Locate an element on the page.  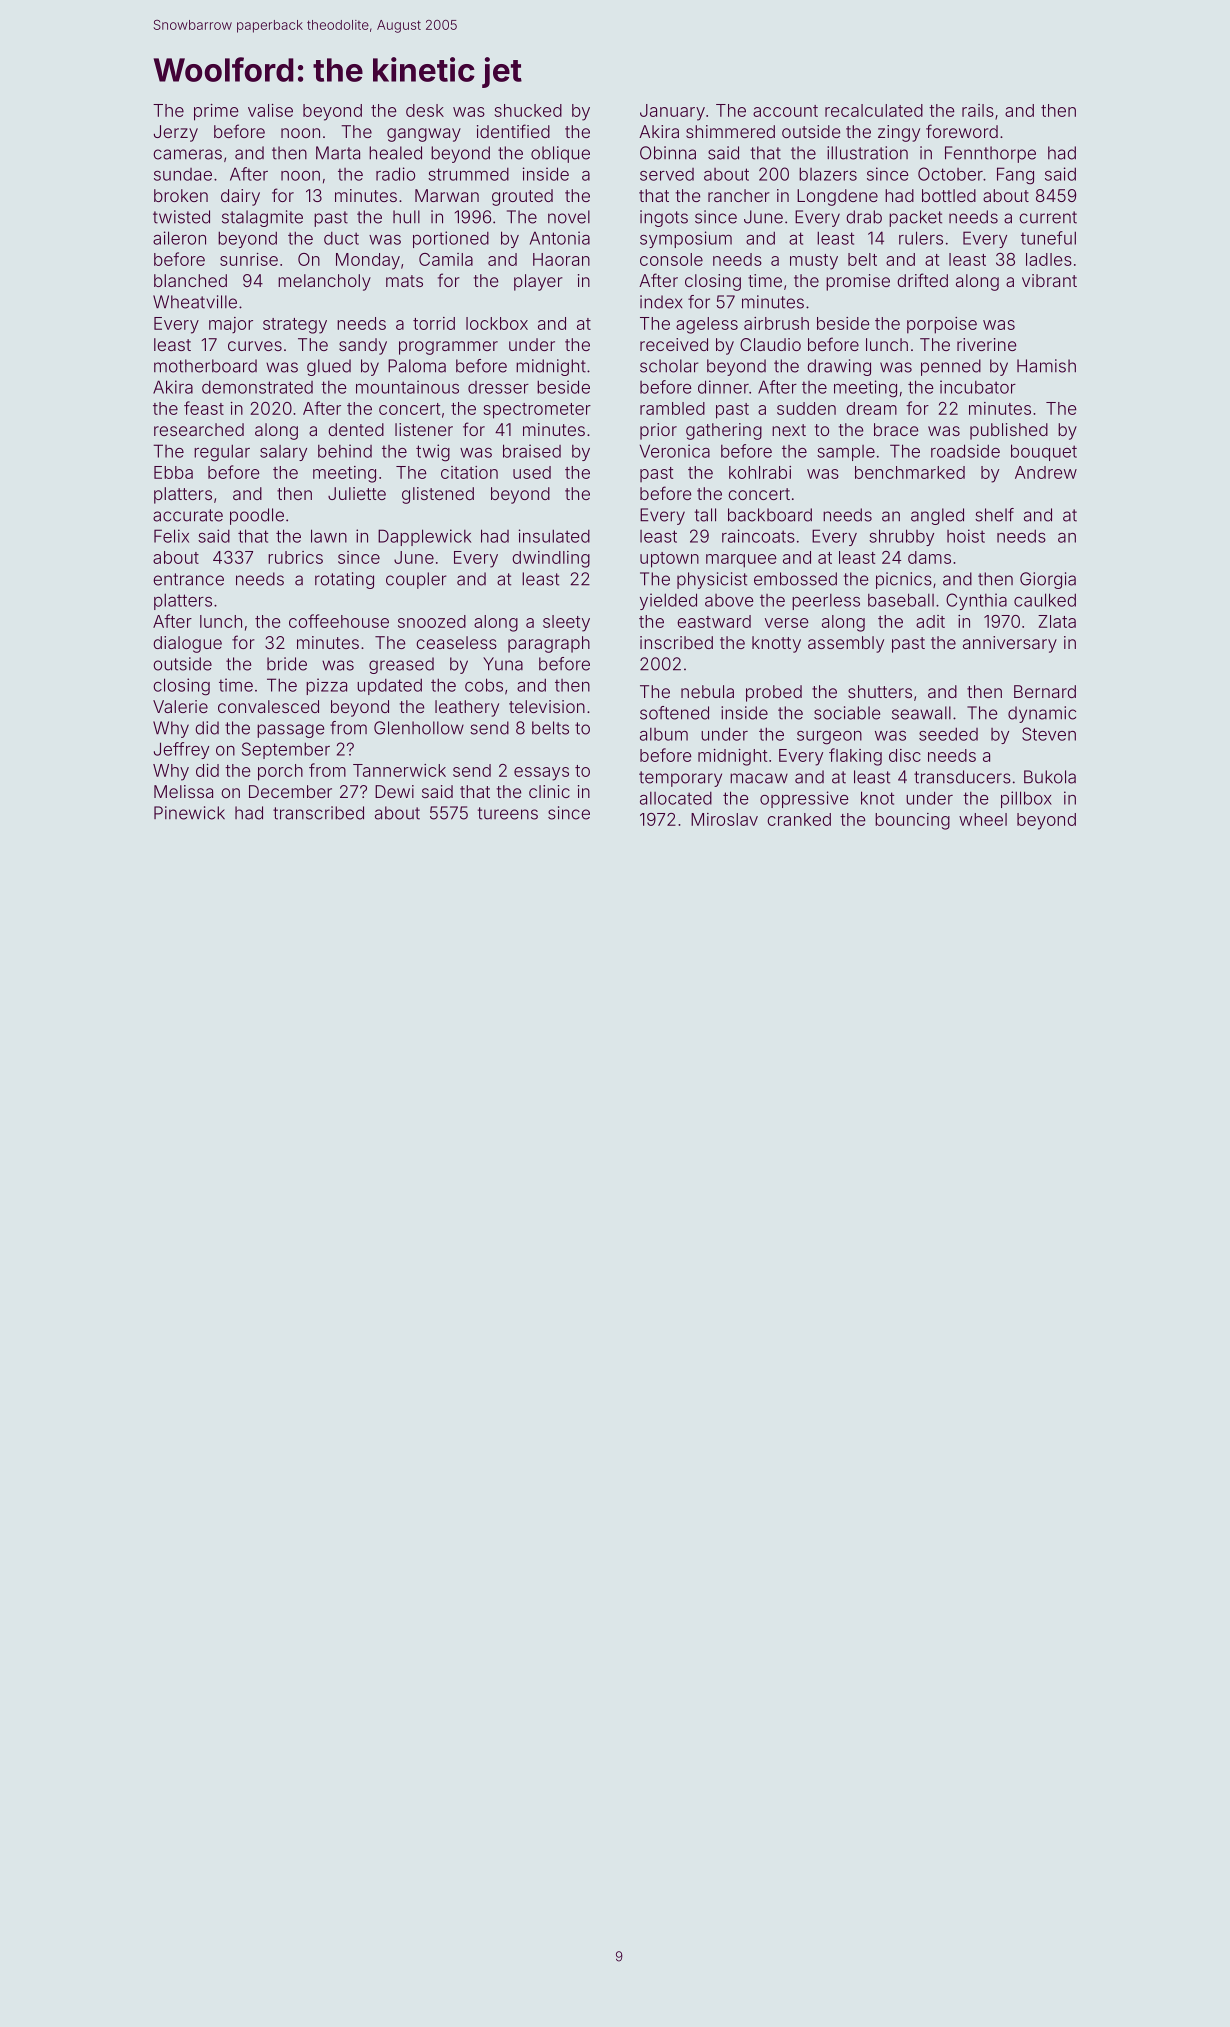
transcribed is located at coordinates (318, 813).
